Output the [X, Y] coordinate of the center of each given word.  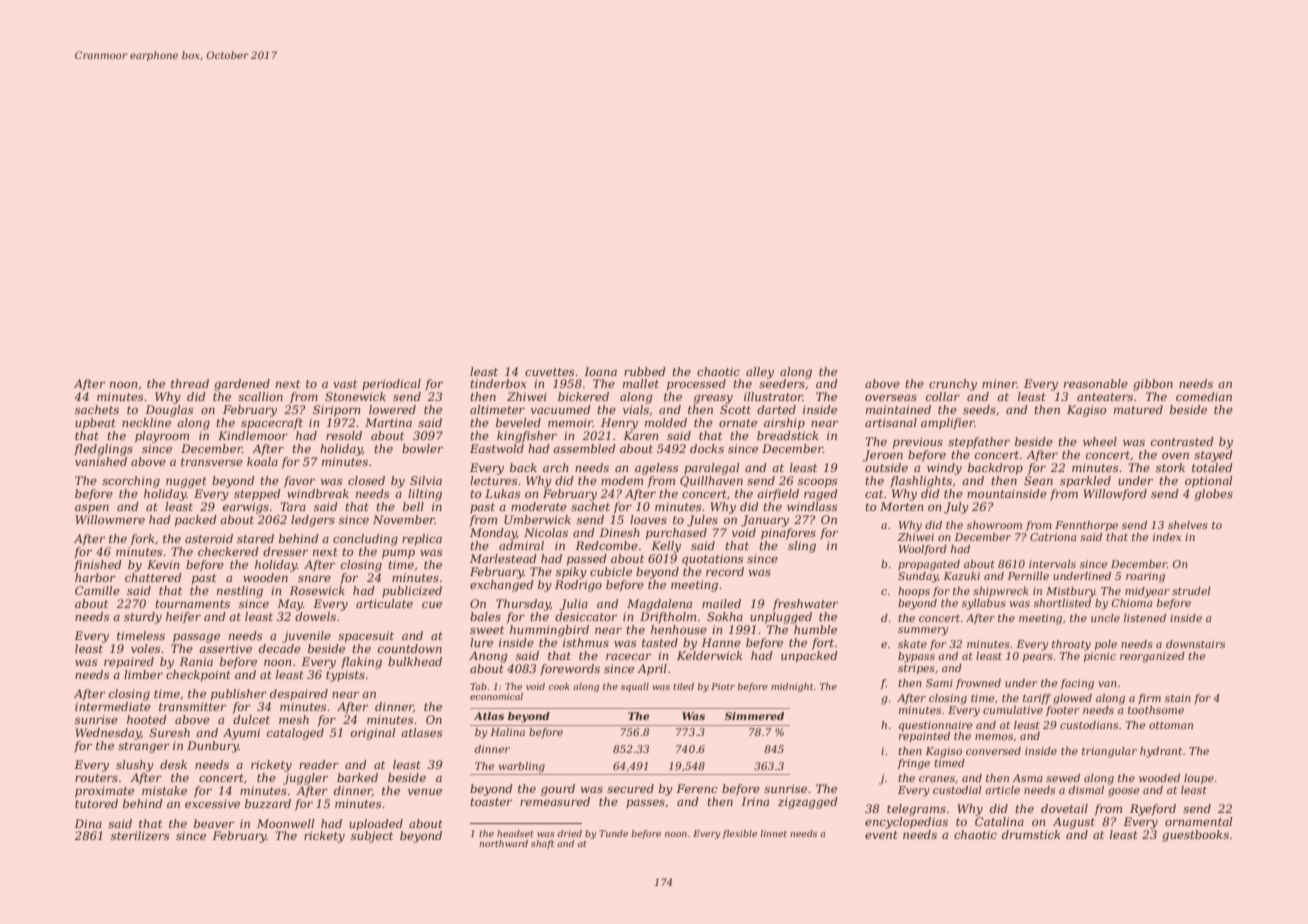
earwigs [246, 508]
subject [372, 837]
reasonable [1096, 383]
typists [345, 676]
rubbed [645, 371]
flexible [739, 834]
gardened [242, 385]
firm [1149, 699]
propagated [929, 565]
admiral [521, 545]
